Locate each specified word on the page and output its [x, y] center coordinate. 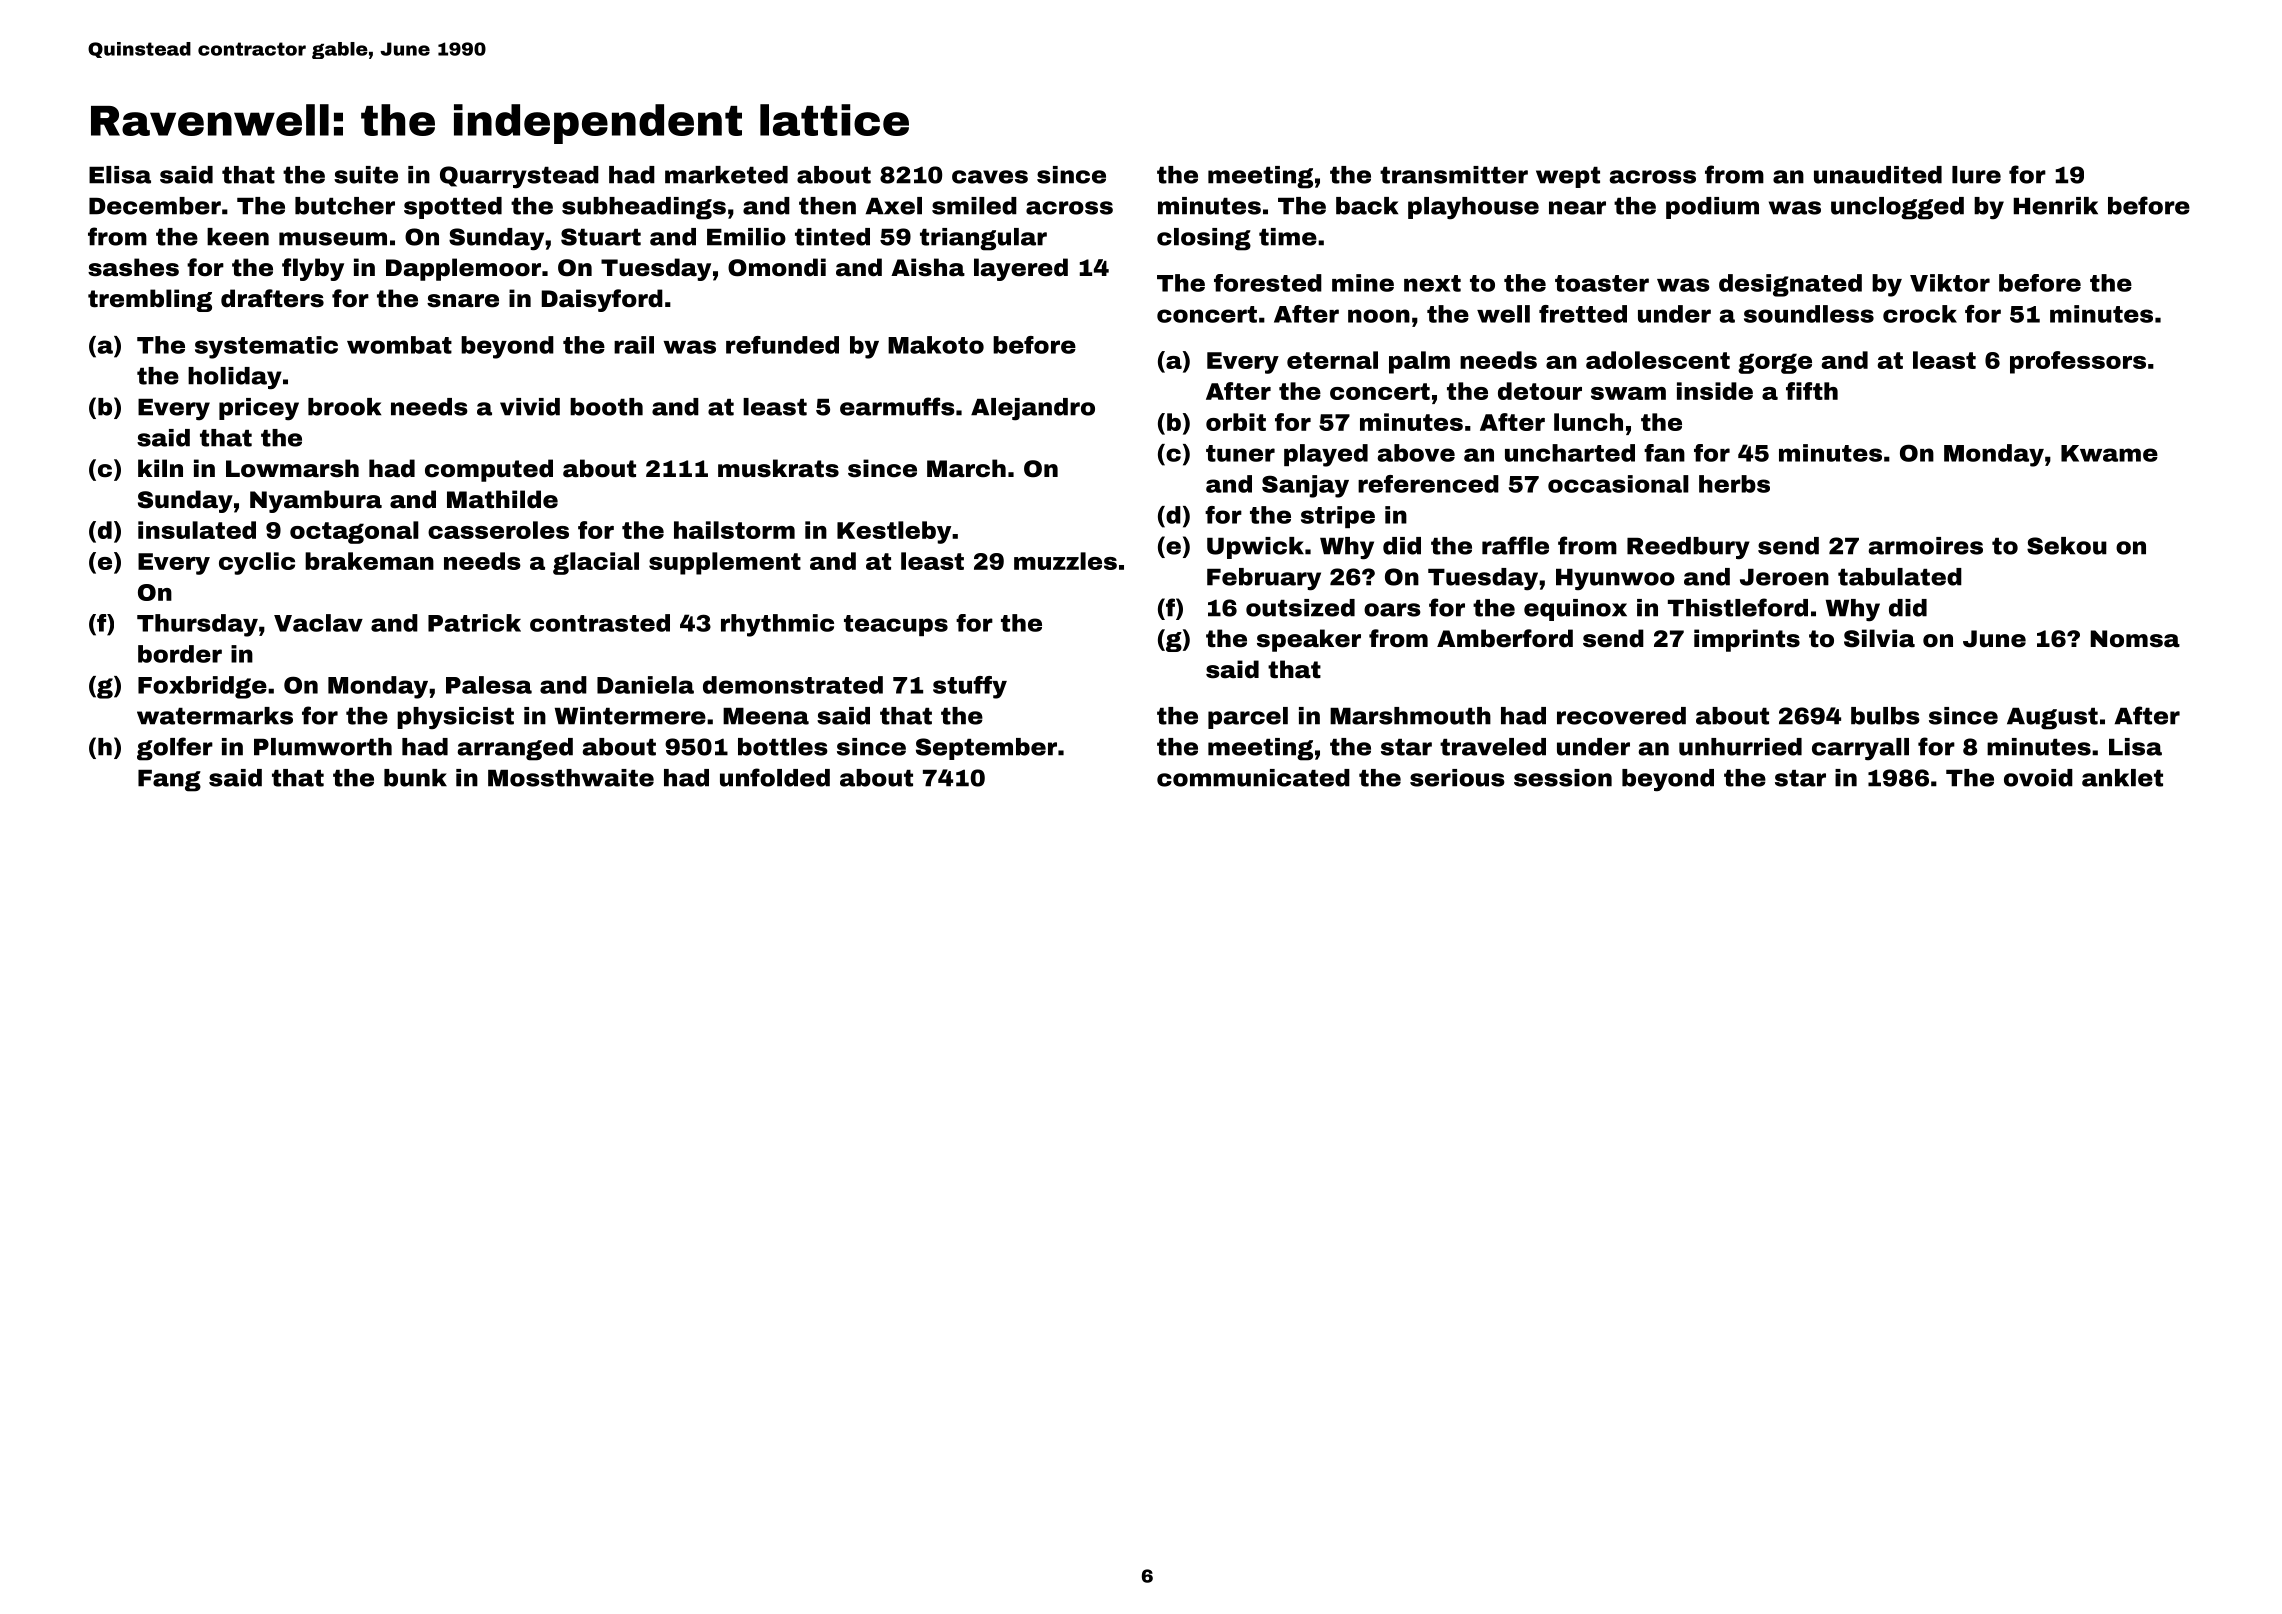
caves [990, 177]
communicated [1253, 778]
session [1563, 778]
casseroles [498, 530]
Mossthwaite [571, 778]
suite [366, 175]
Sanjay [1305, 486]
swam [1628, 393]
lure [1976, 175]
